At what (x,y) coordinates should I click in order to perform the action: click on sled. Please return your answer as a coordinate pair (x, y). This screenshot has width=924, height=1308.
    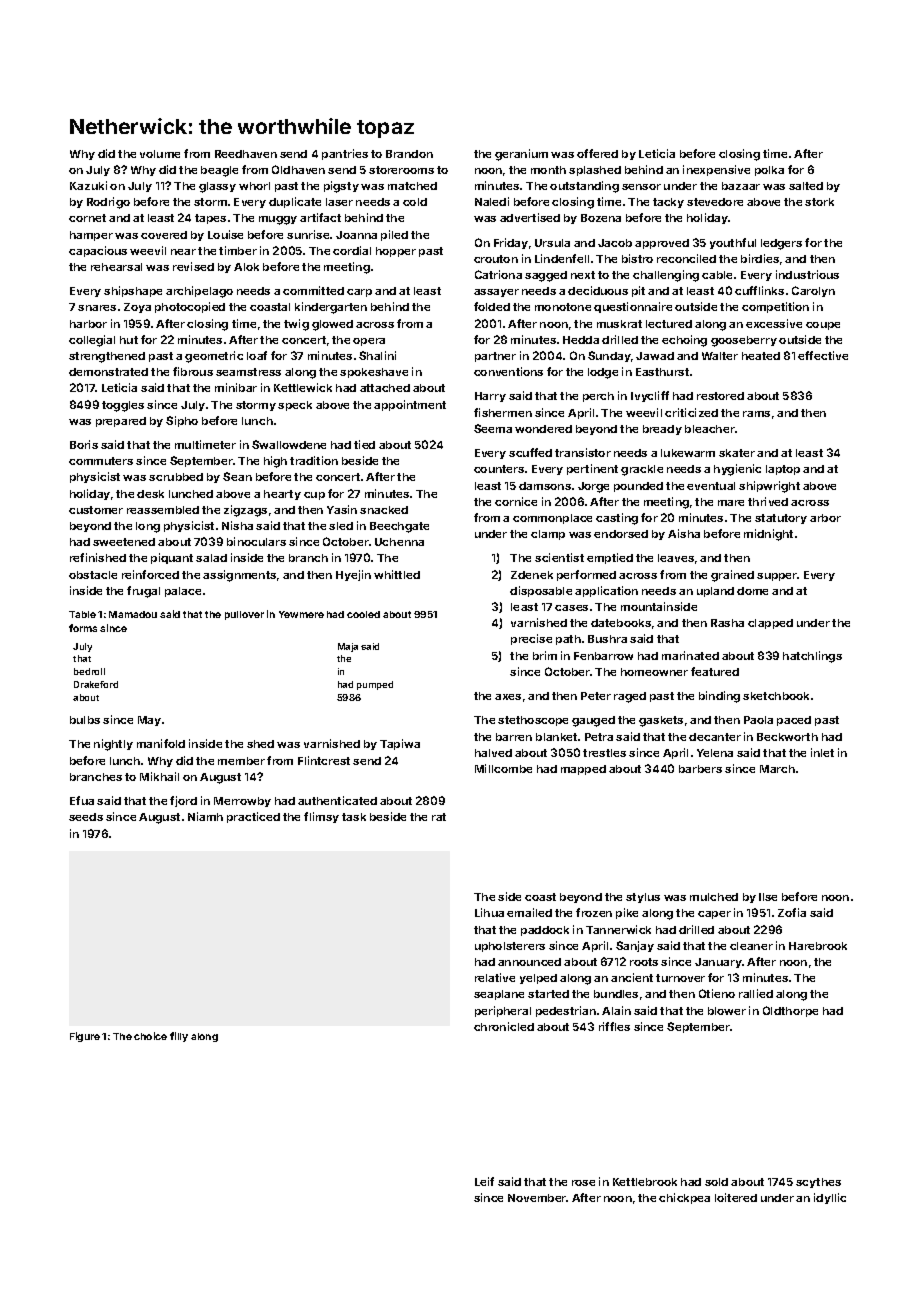
    Looking at the image, I should click on (341, 526).
